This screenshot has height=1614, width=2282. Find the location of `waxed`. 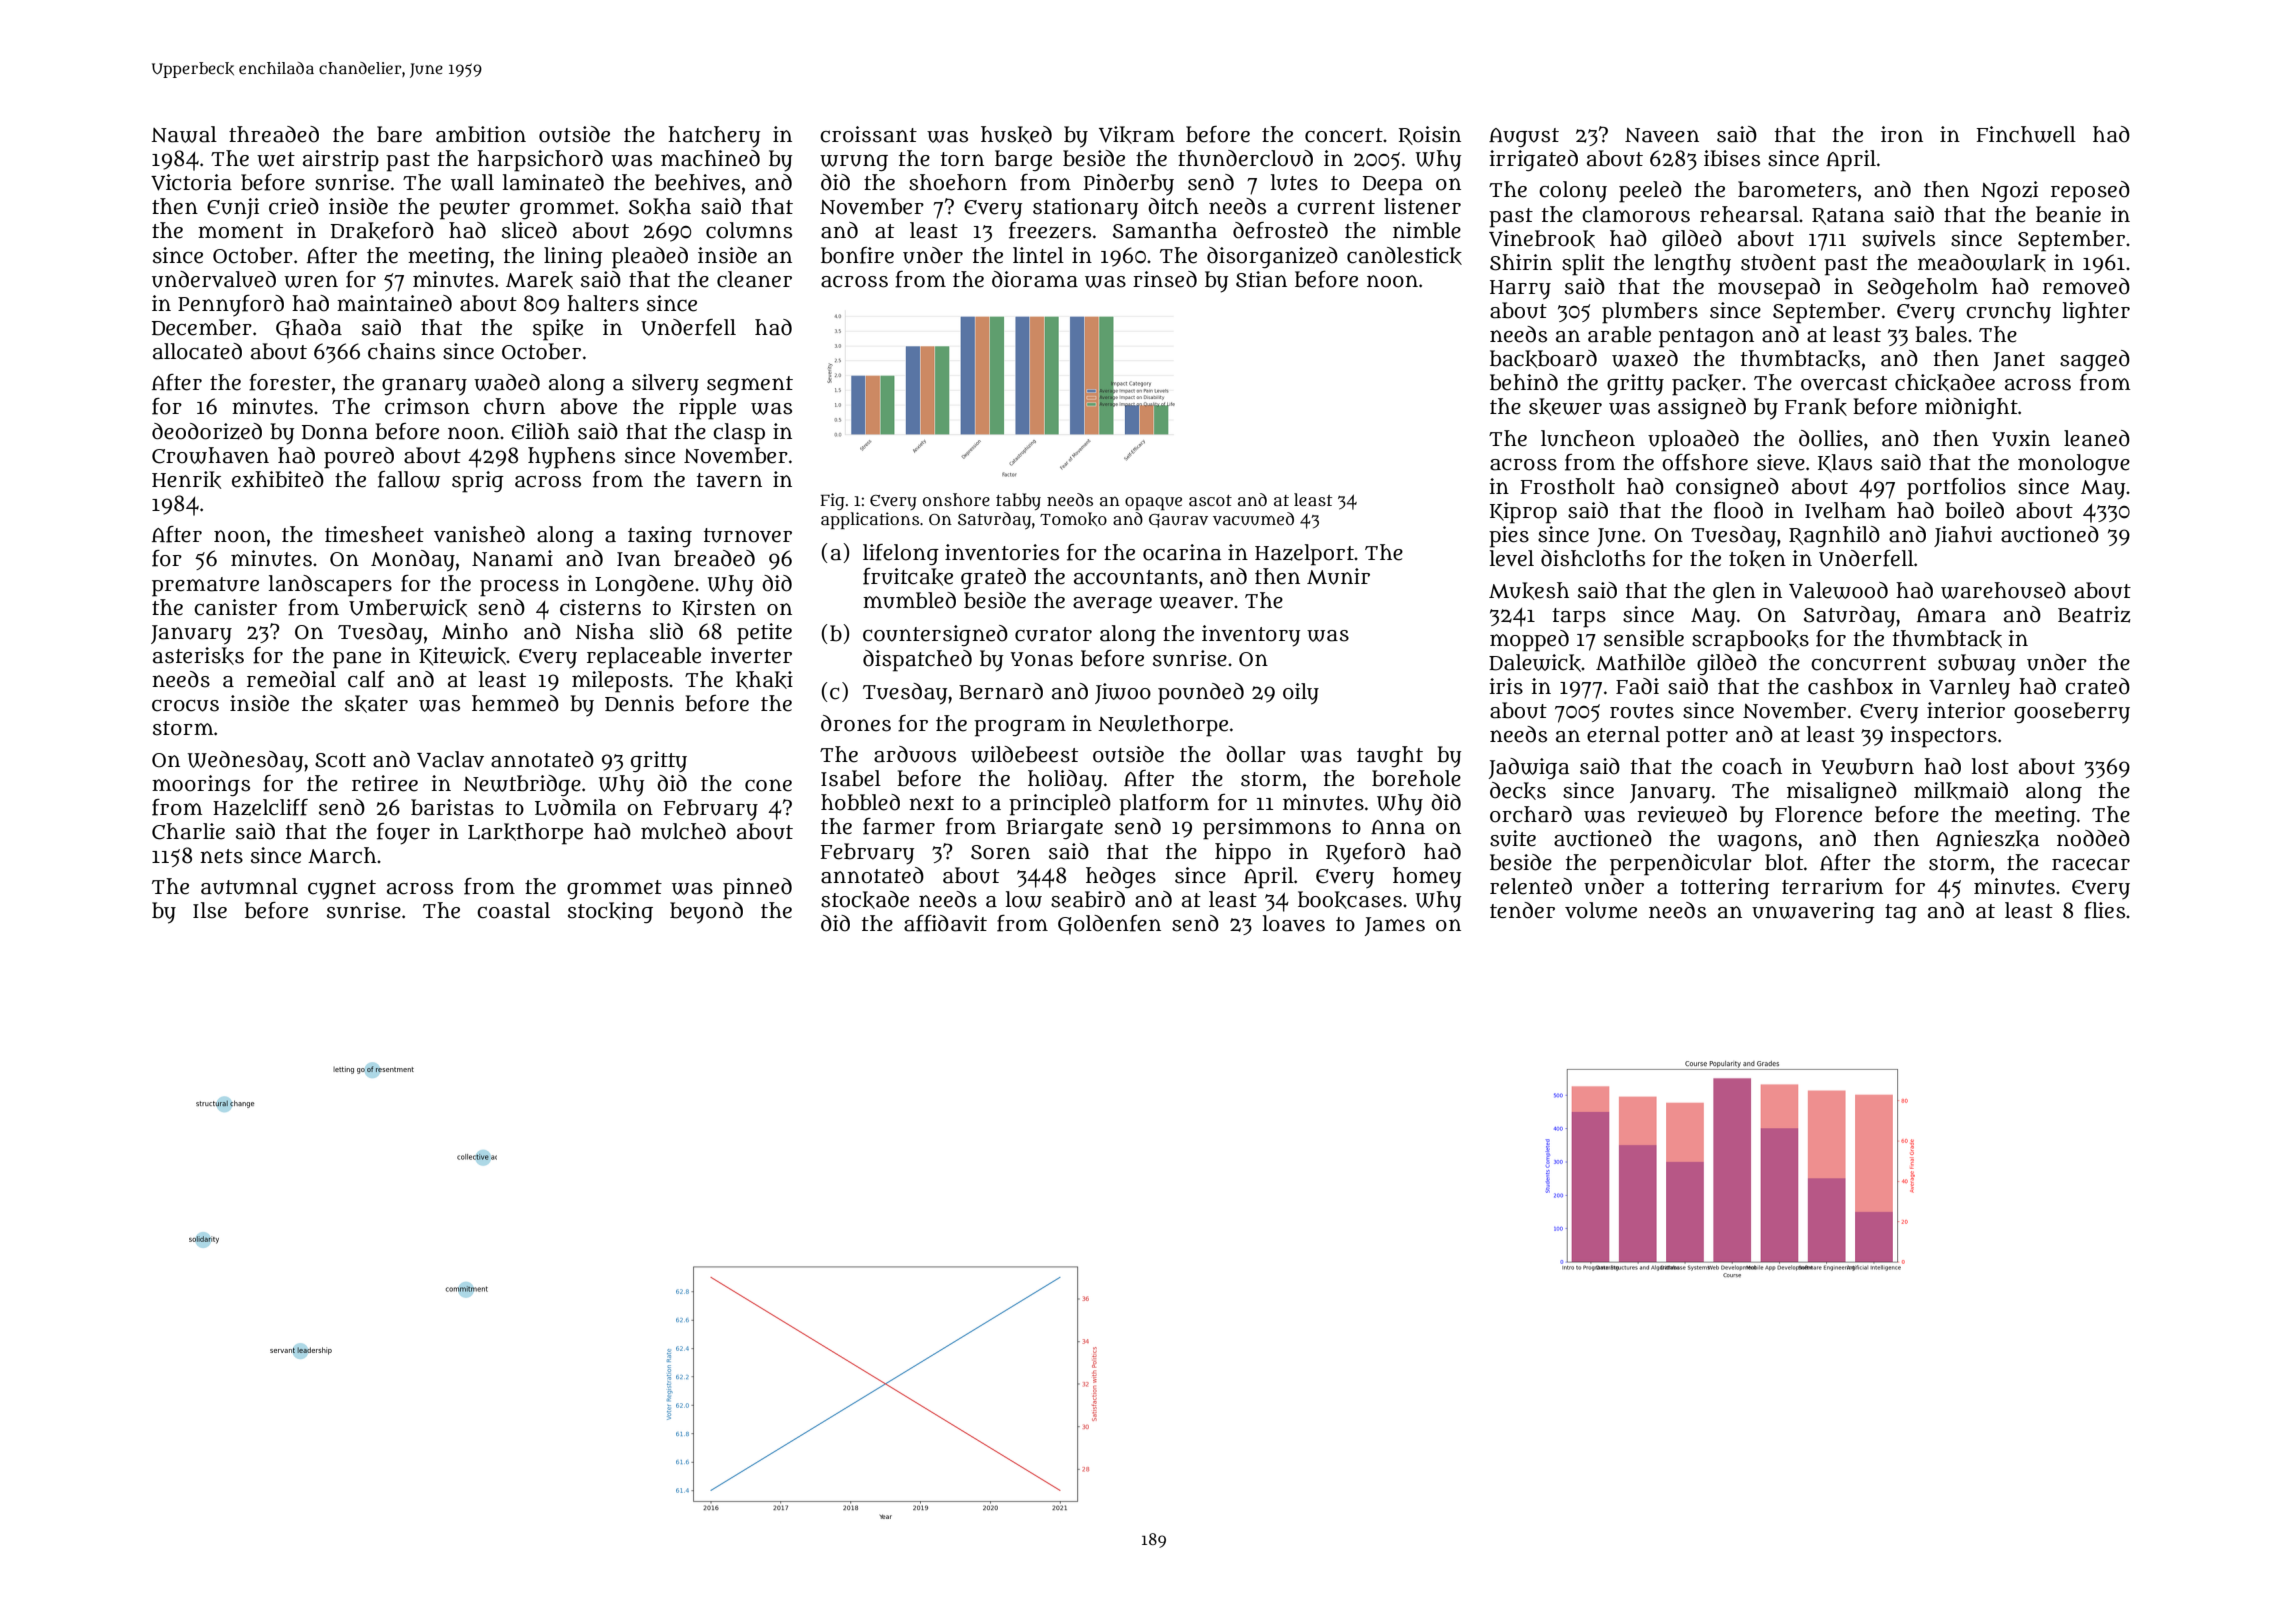

waxed is located at coordinates (1645, 358).
